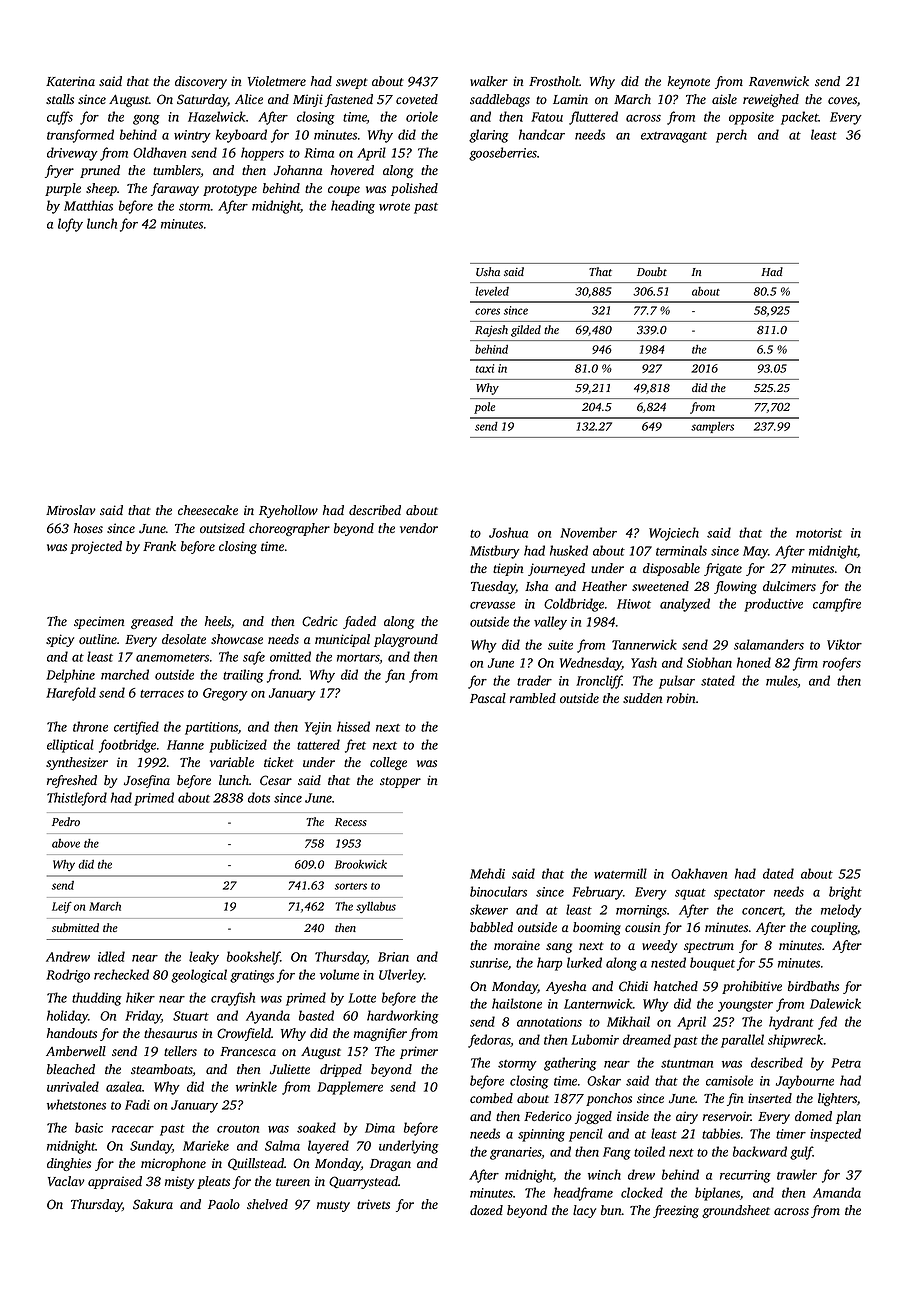 The width and height of the page is (908, 1316). What do you see at coordinates (800, 118) in the page?
I see `packet` at bounding box center [800, 118].
